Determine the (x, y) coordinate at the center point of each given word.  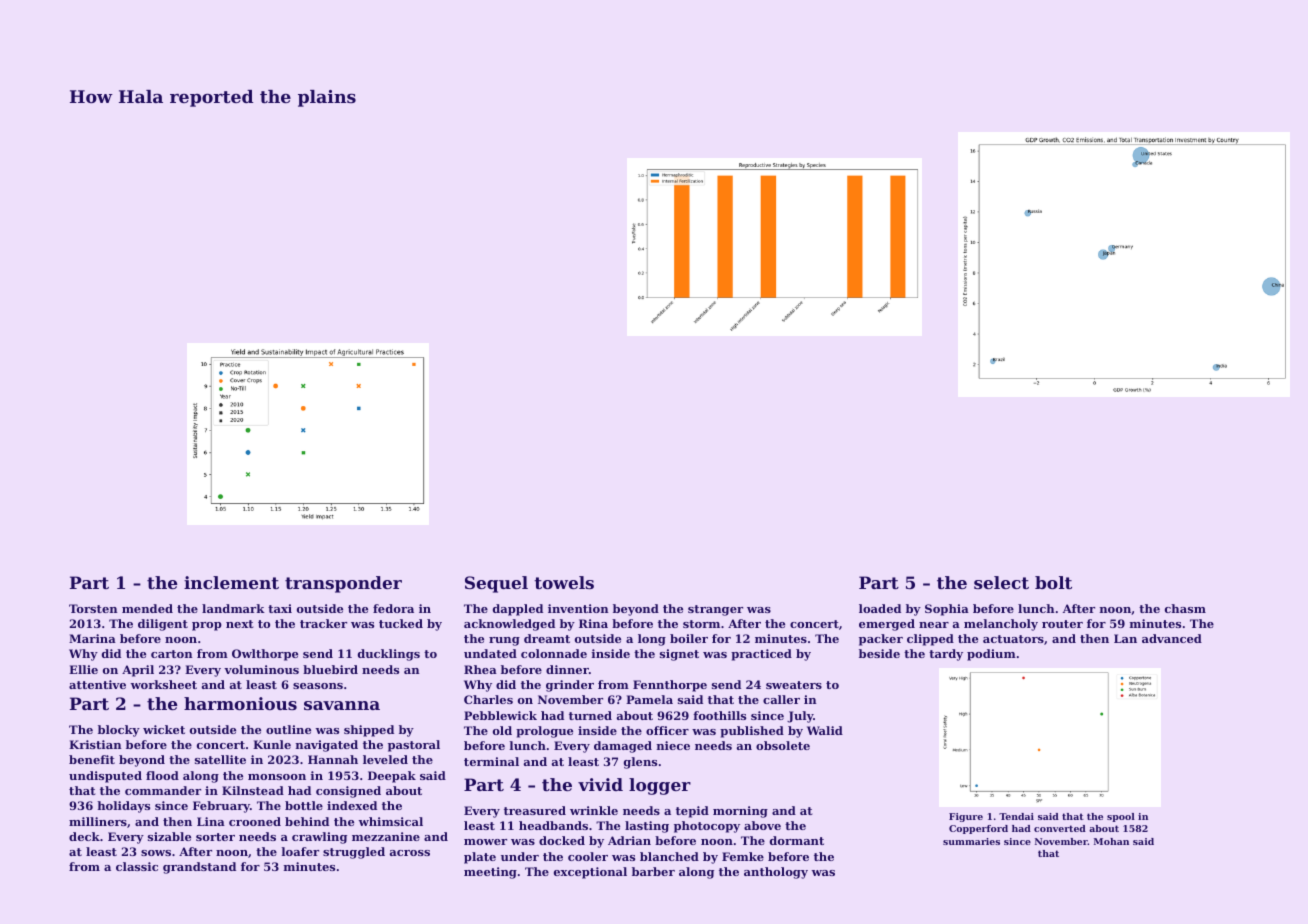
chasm (1185, 608)
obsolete (783, 745)
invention (578, 608)
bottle (304, 805)
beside (879, 653)
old (502, 730)
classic (137, 866)
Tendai (1016, 816)
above (762, 825)
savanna (342, 705)
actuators (1013, 639)
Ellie (83, 669)
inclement (231, 582)
